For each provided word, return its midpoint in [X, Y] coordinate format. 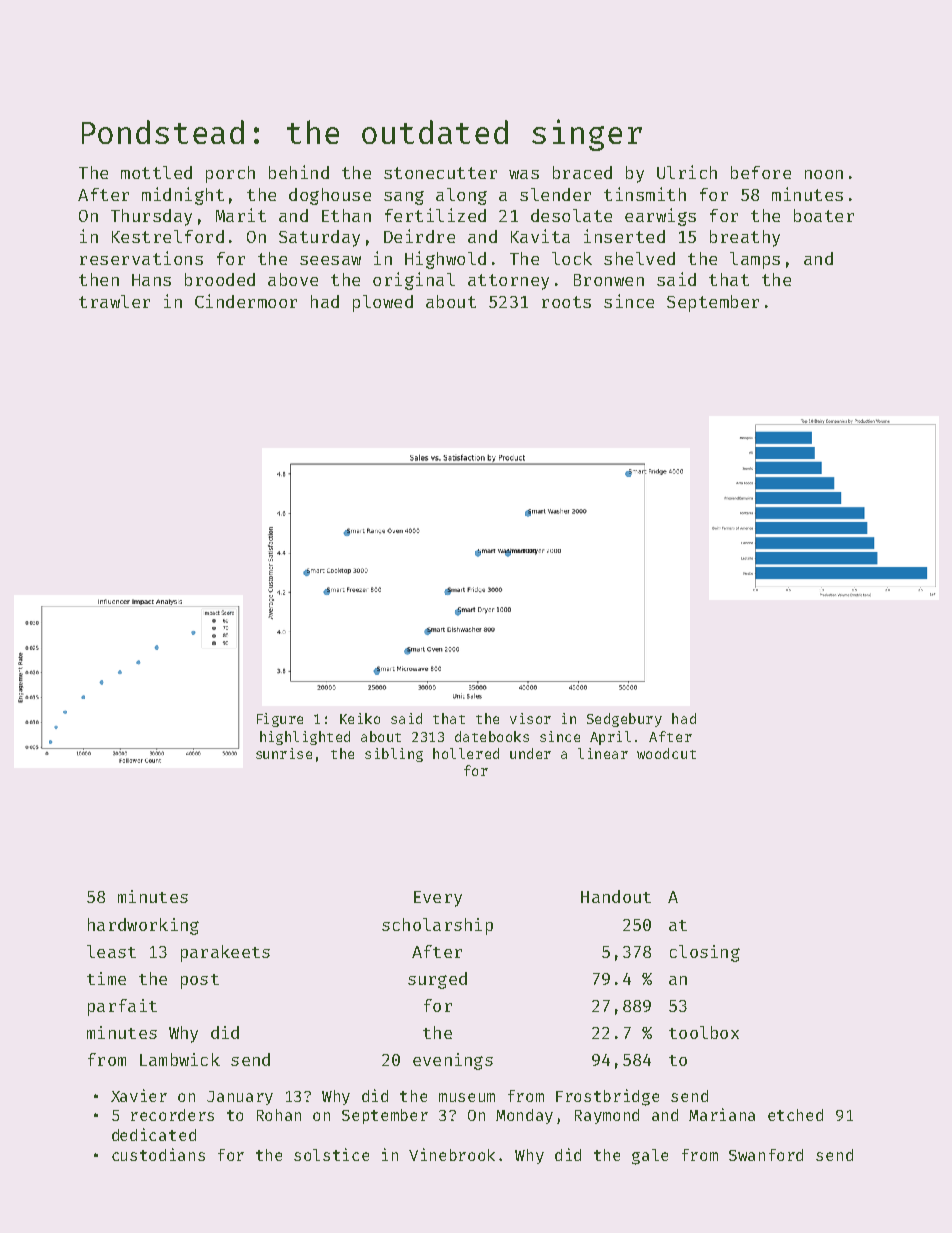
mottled [156, 172]
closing [705, 953]
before [761, 172]
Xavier [139, 1095]
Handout [616, 896]
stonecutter [440, 173]
